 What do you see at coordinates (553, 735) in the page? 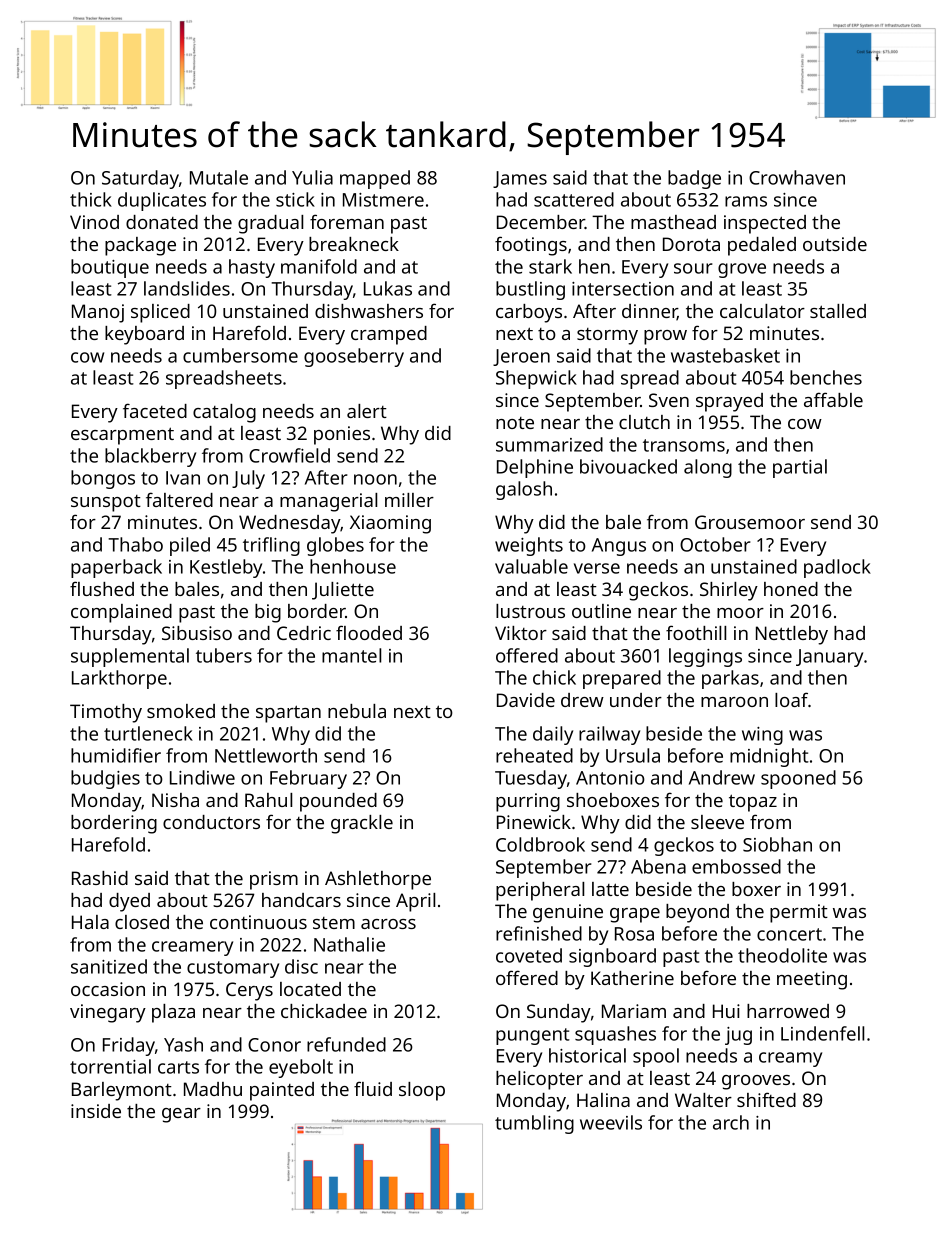
I see `daily` at bounding box center [553, 735].
